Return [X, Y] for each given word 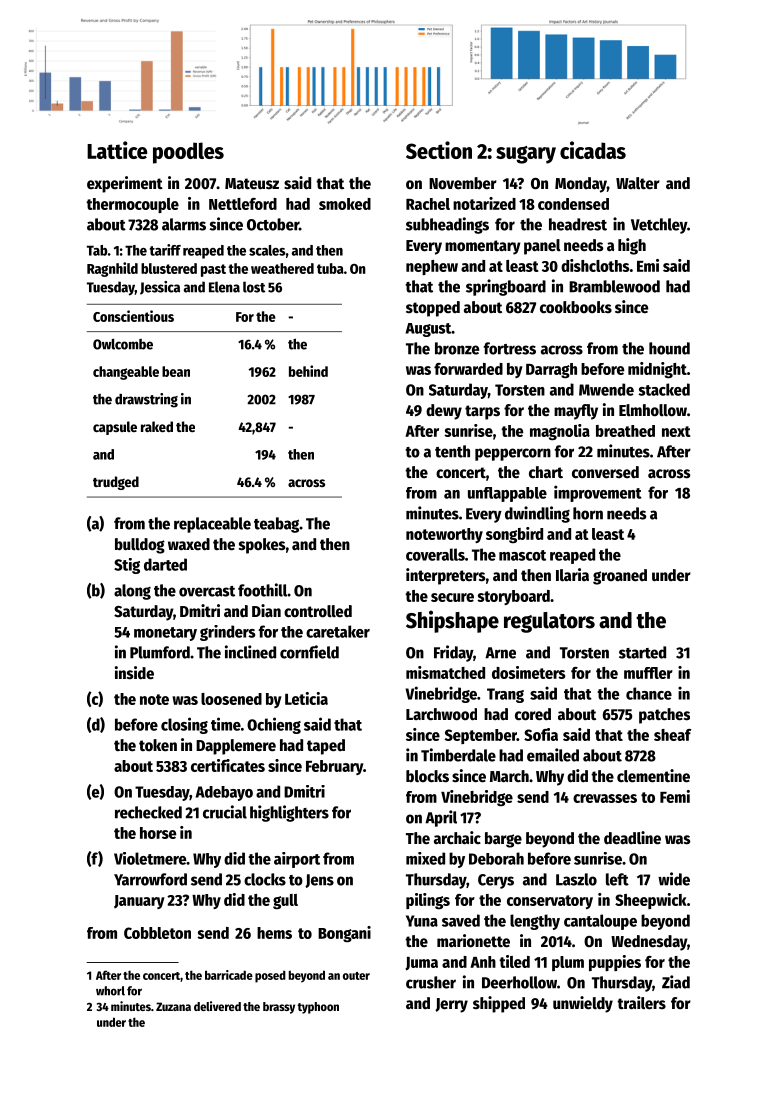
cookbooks [576, 307]
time [226, 724]
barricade [229, 975]
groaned [620, 577]
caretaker [338, 631]
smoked [345, 204]
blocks [427, 776]
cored [533, 714]
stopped [433, 309]
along [132, 592]
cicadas [593, 150]
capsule [115, 428]
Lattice [117, 150]
